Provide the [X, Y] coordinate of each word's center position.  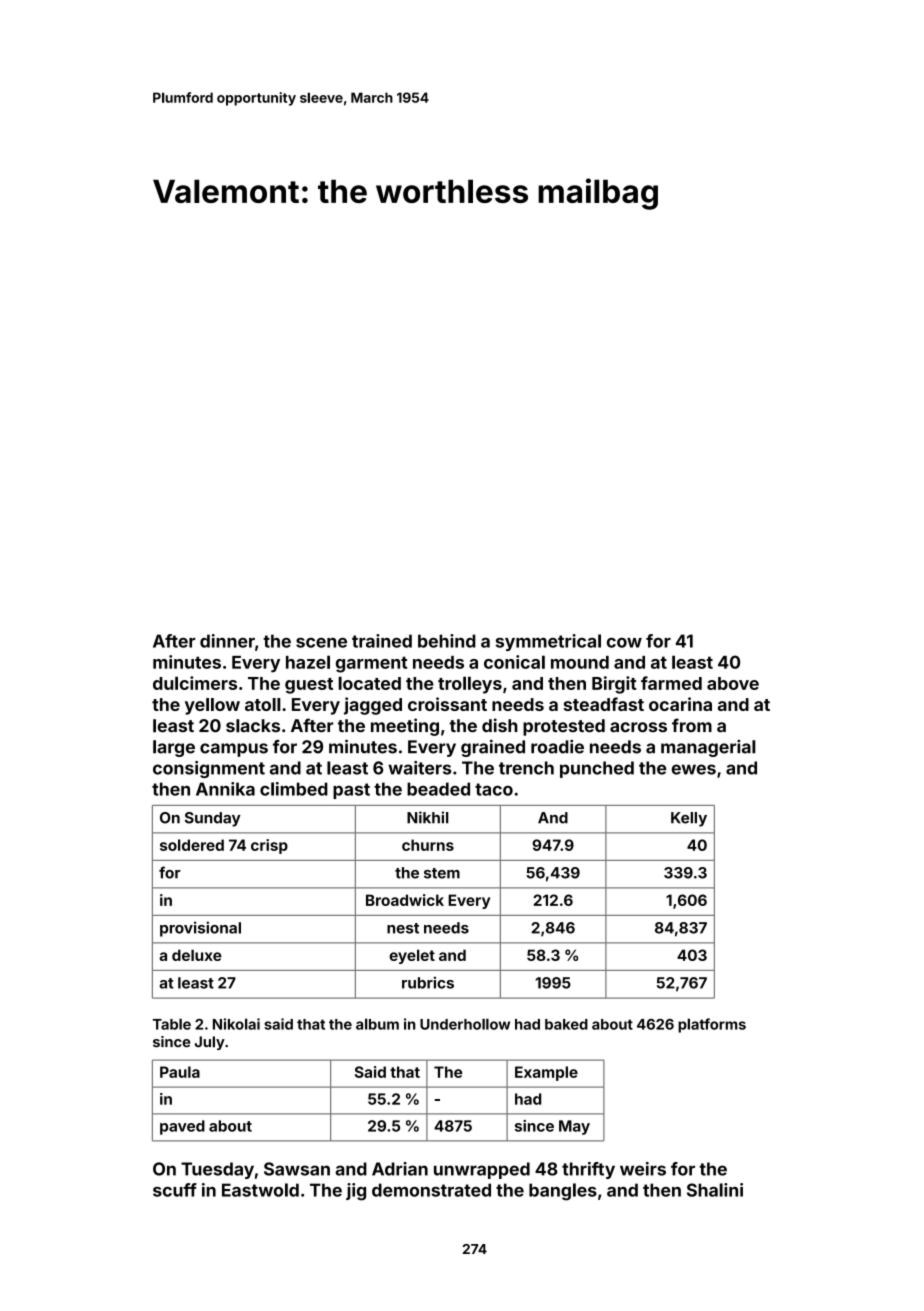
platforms [712, 1025]
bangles [563, 1192]
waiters [420, 768]
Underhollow [465, 1024]
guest [309, 686]
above [733, 683]
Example [546, 1073]
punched [597, 769]
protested [564, 727]
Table [172, 1024]
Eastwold [260, 1190]
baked [566, 1024]
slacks [253, 726]
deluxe [197, 955]
